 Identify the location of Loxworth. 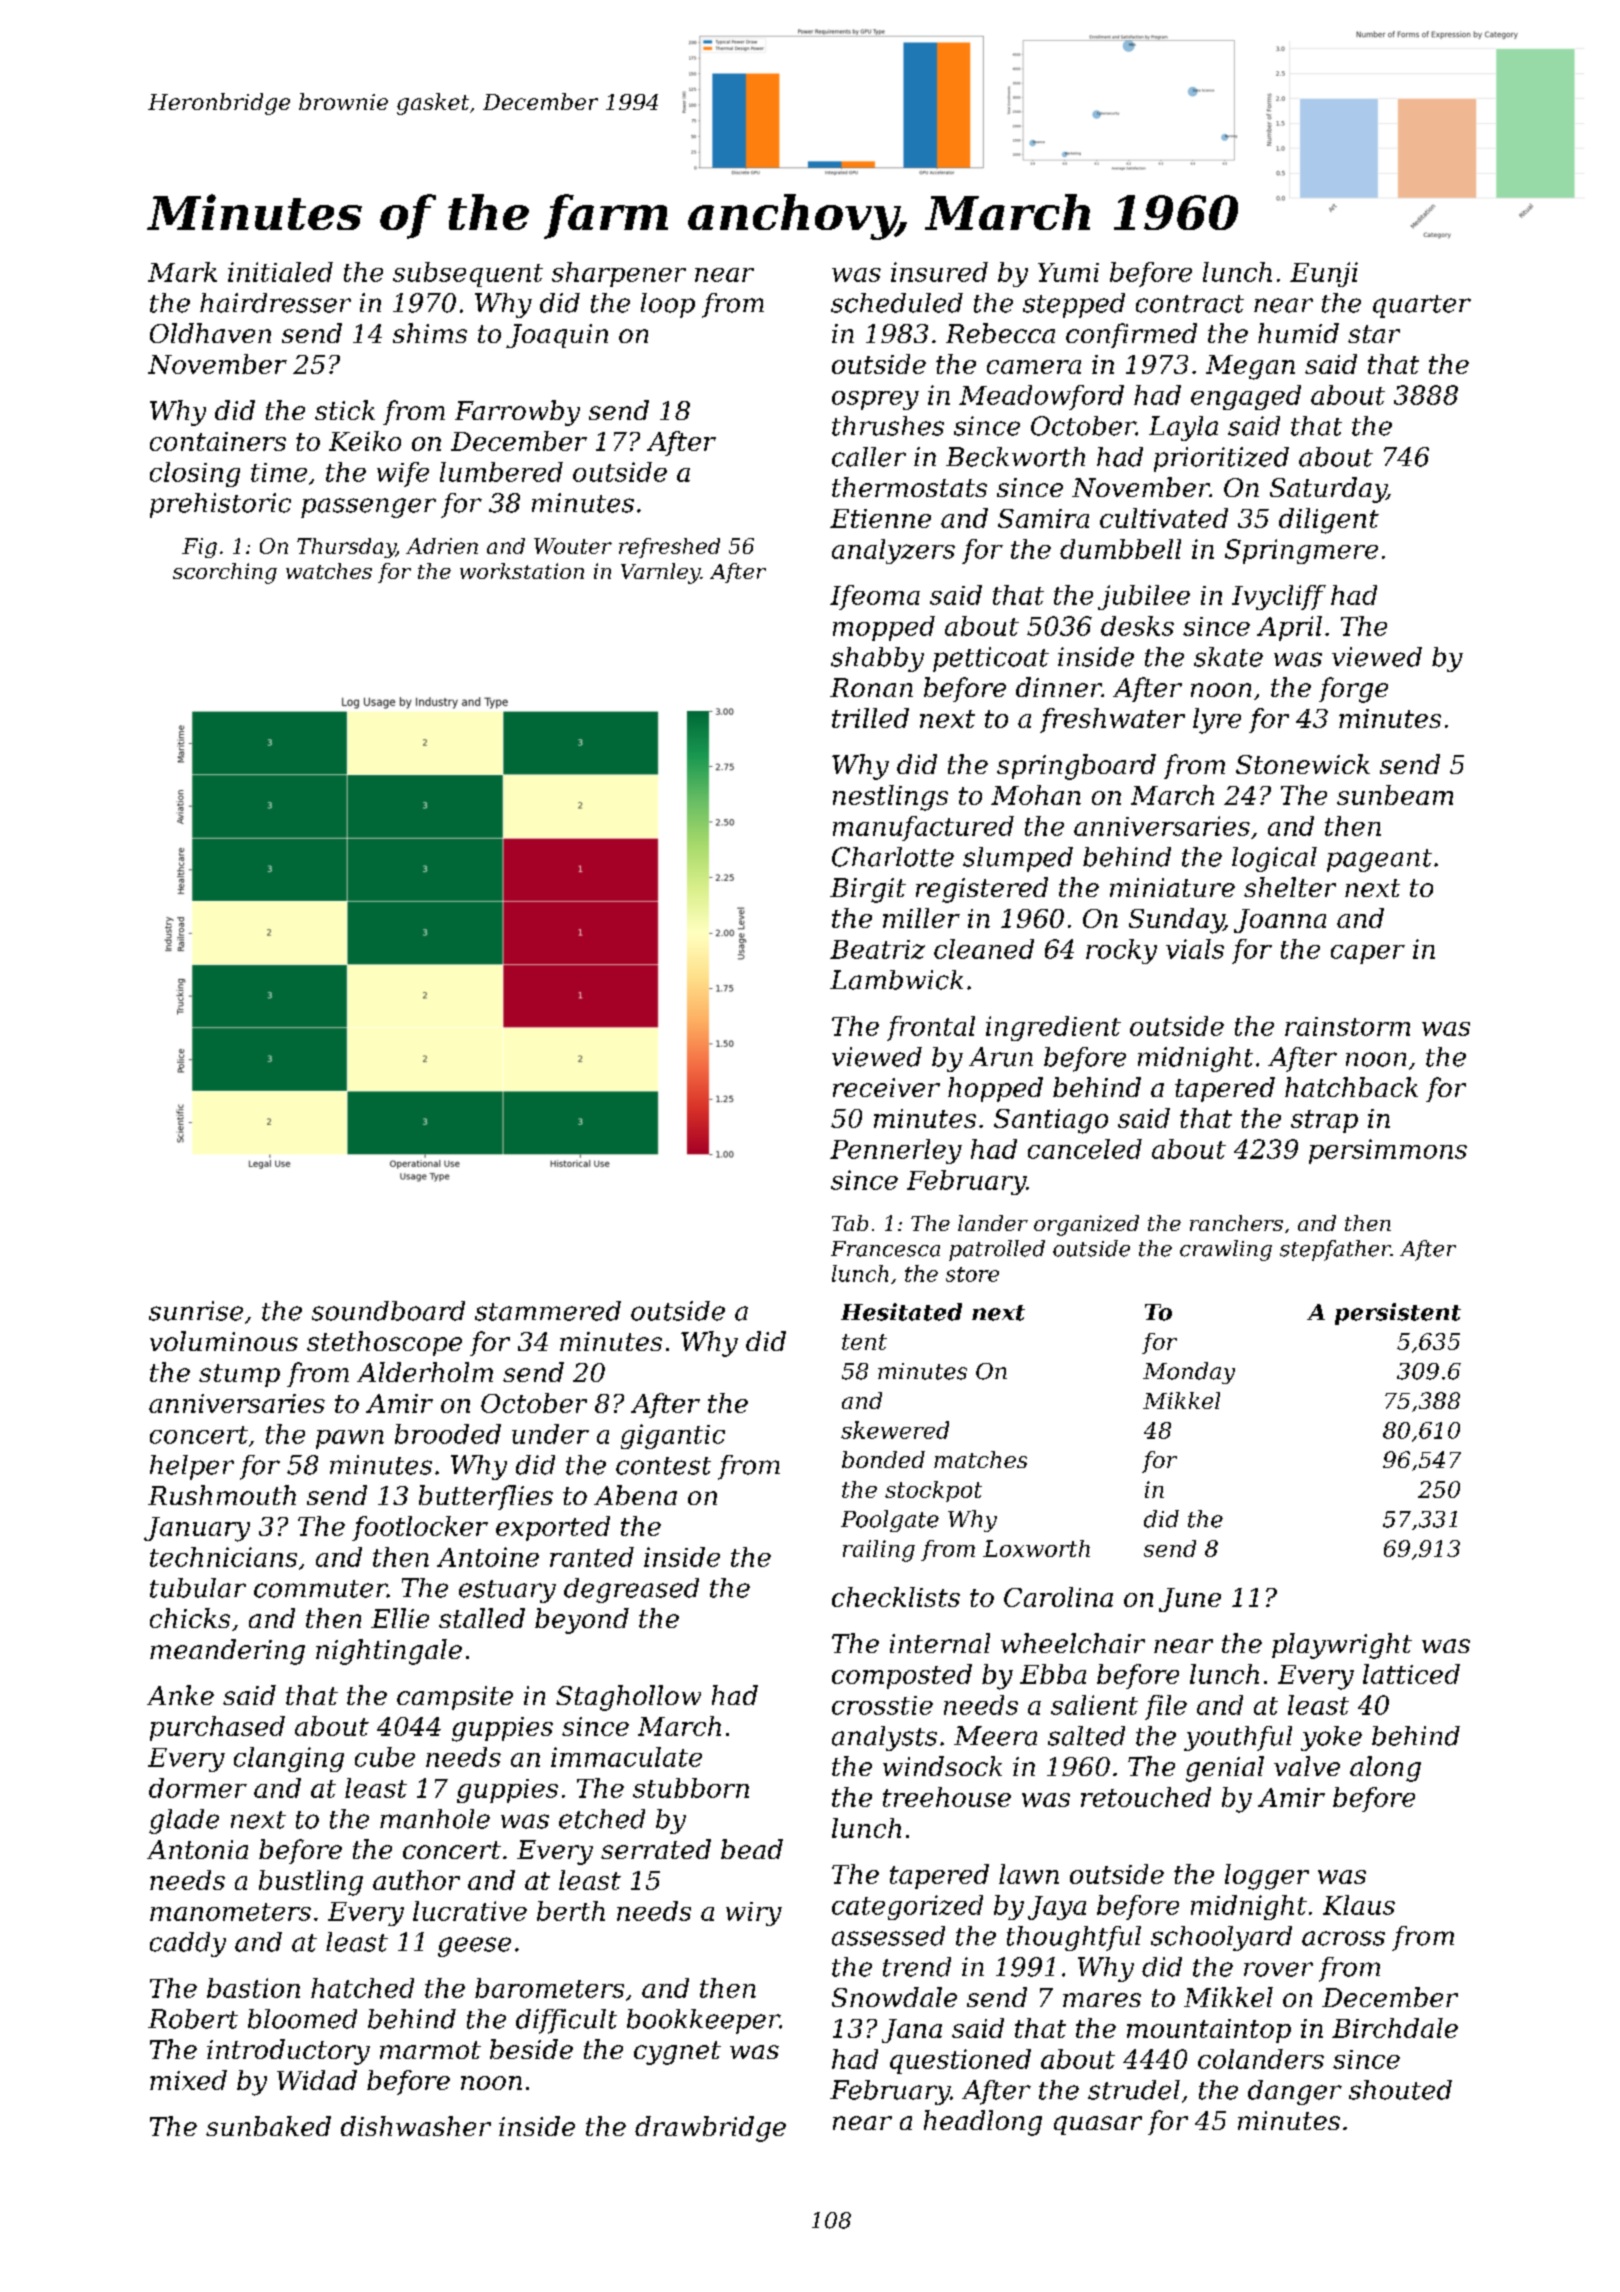
(1036, 1548).
